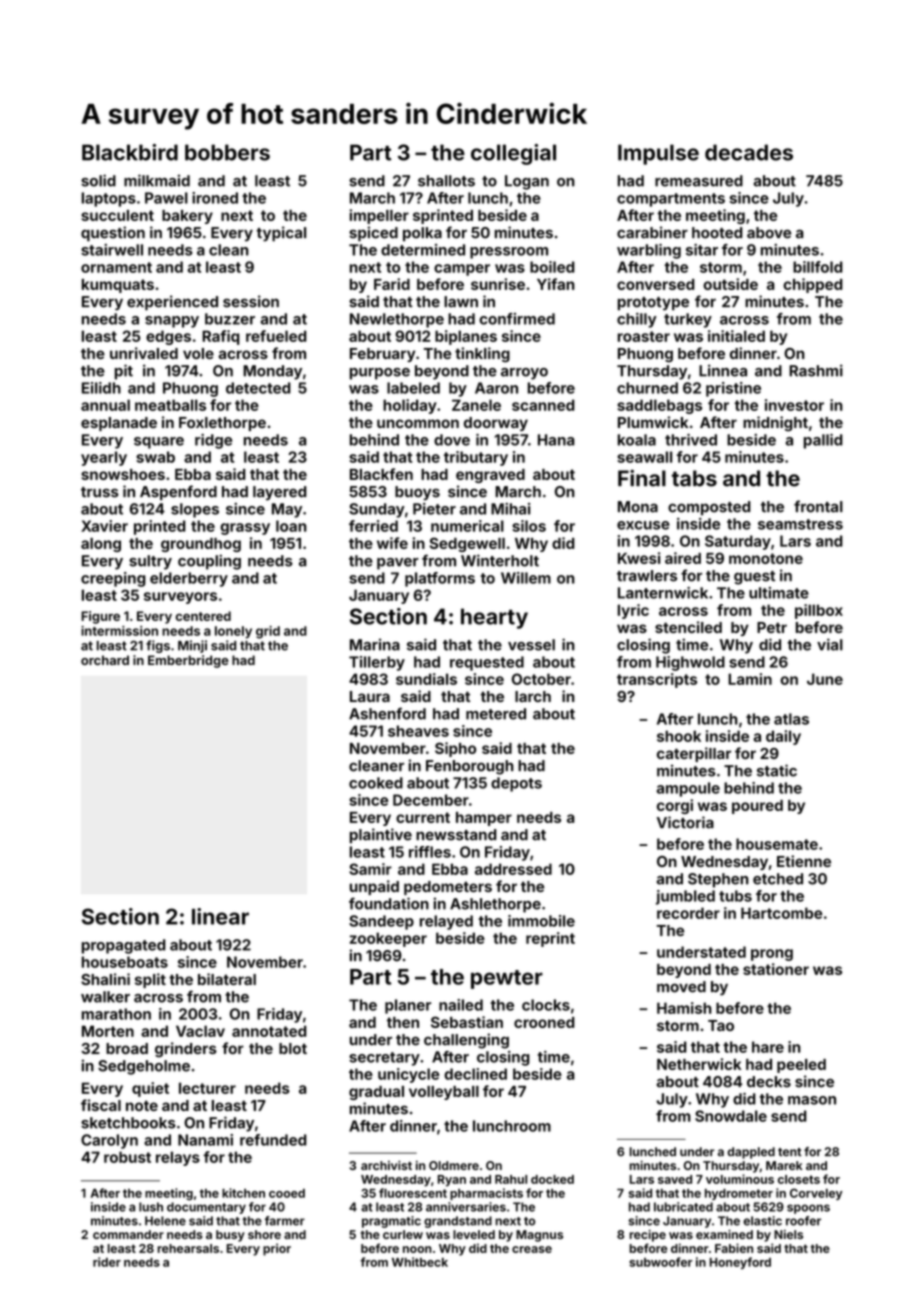 Image resolution: width=924 pixels, height=1308 pixels. Describe the element at coordinates (377, 510) in the screenshot. I see `Sunday` at that location.
